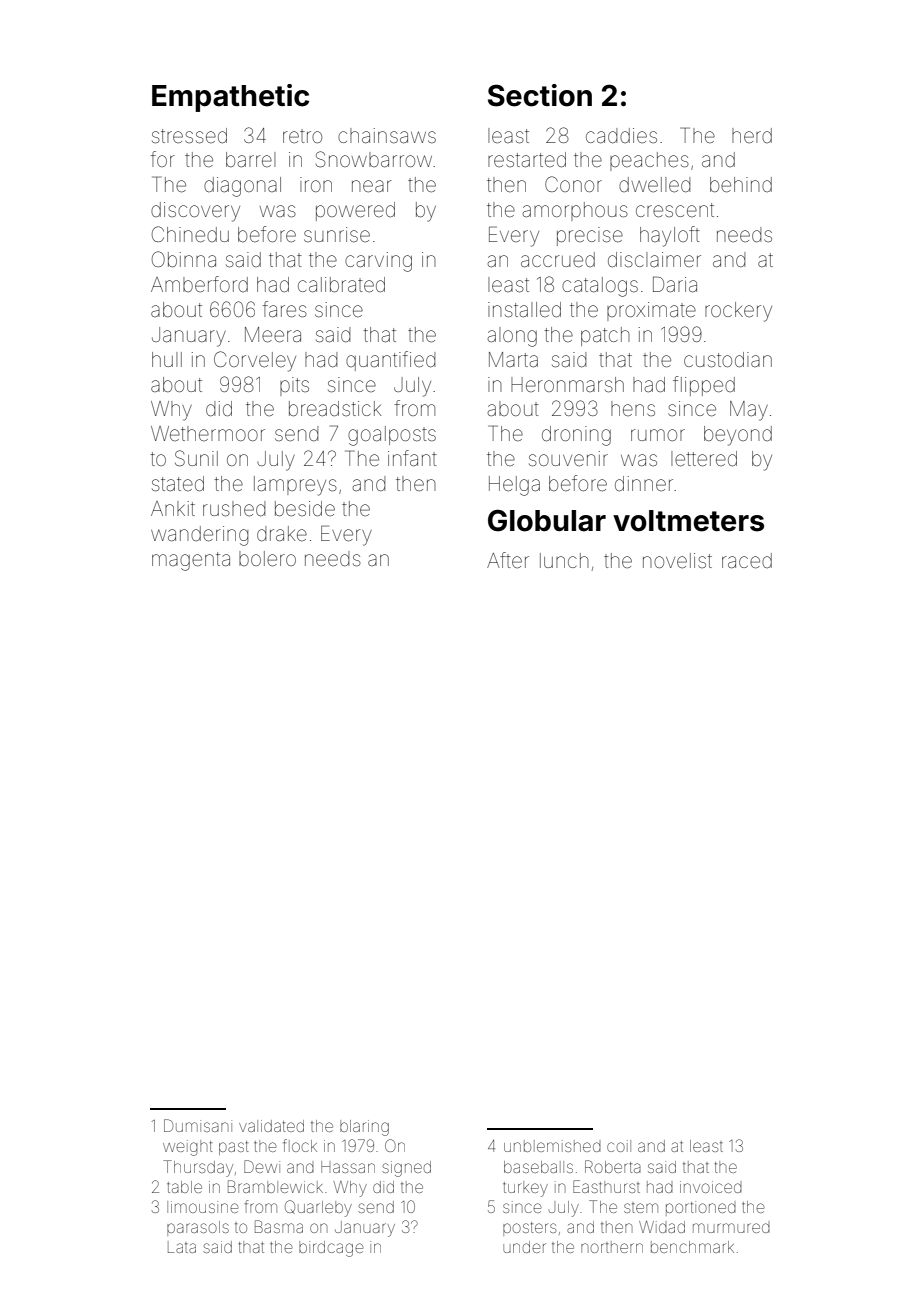 This screenshot has height=1311, width=924. I want to click on magenta, so click(191, 561).
